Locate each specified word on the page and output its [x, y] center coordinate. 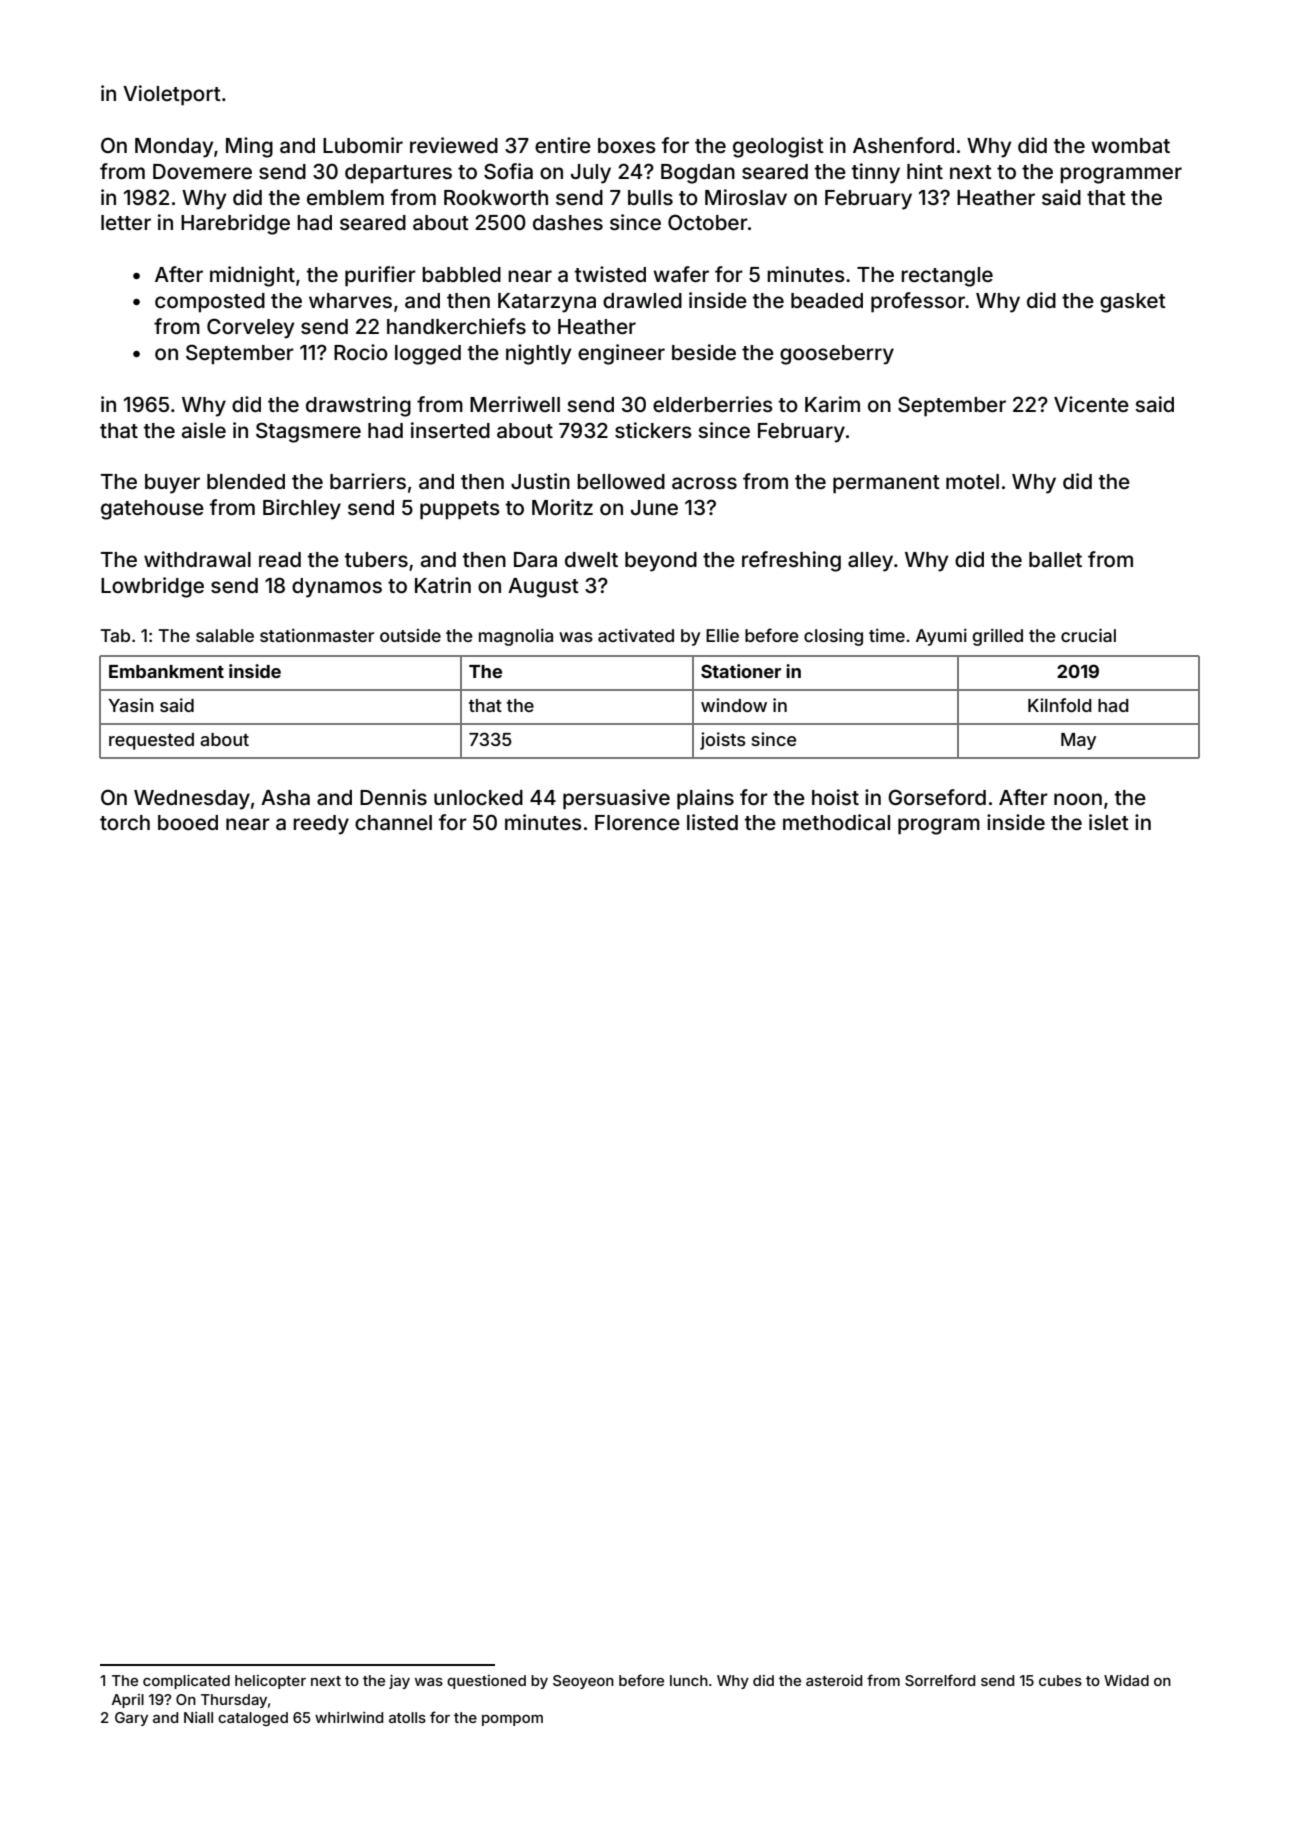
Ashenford [903, 145]
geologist [778, 147]
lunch [689, 1680]
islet [1109, 822]
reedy [321, 825]
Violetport [172, 95]
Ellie [722, 635]
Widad [1126, 1680]
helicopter [270, 1682]
